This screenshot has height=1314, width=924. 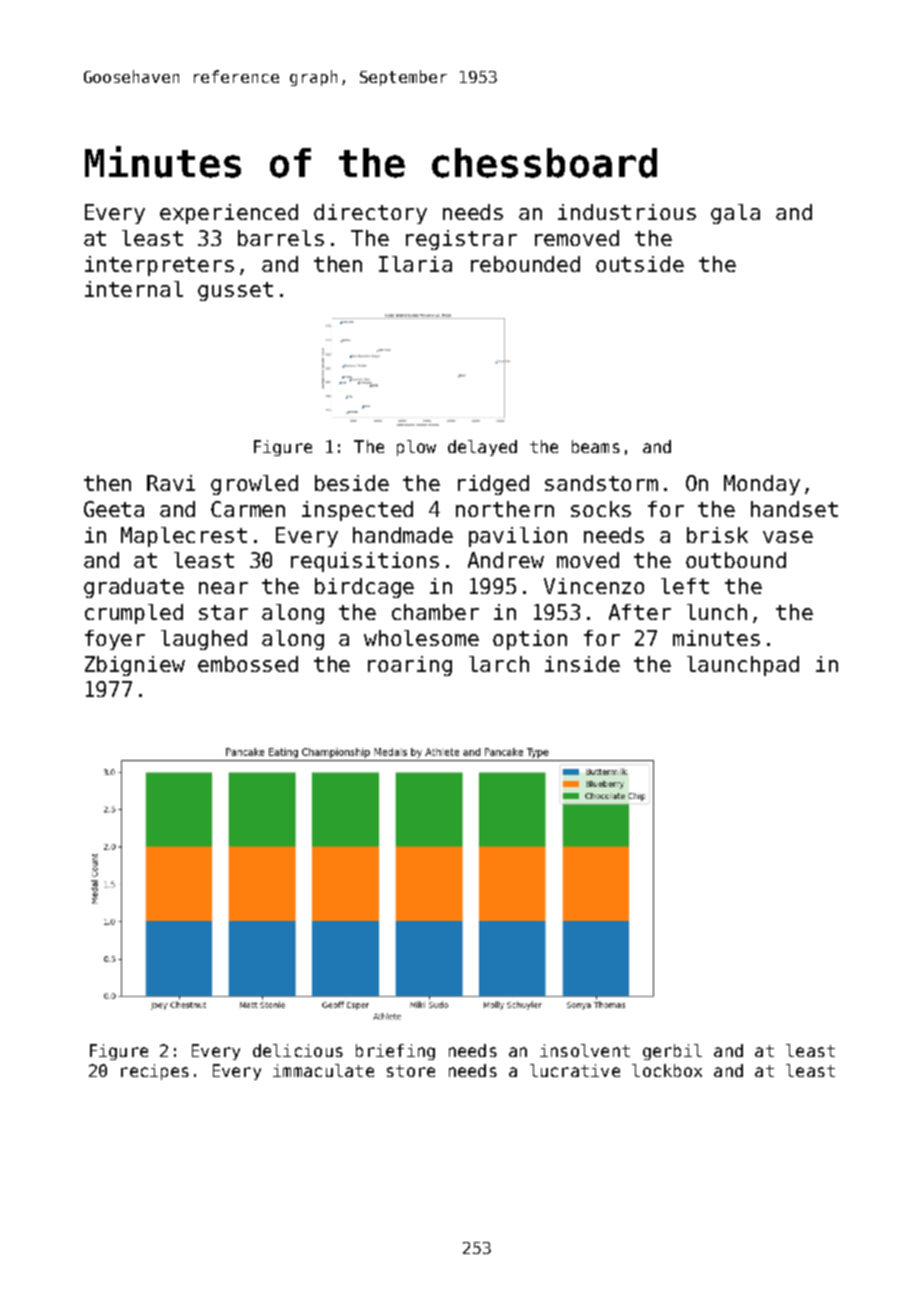 What do you see at coordinates (395, 1052) in the screenshot?
I see `briefing` at bounding box center [395, 1052].
